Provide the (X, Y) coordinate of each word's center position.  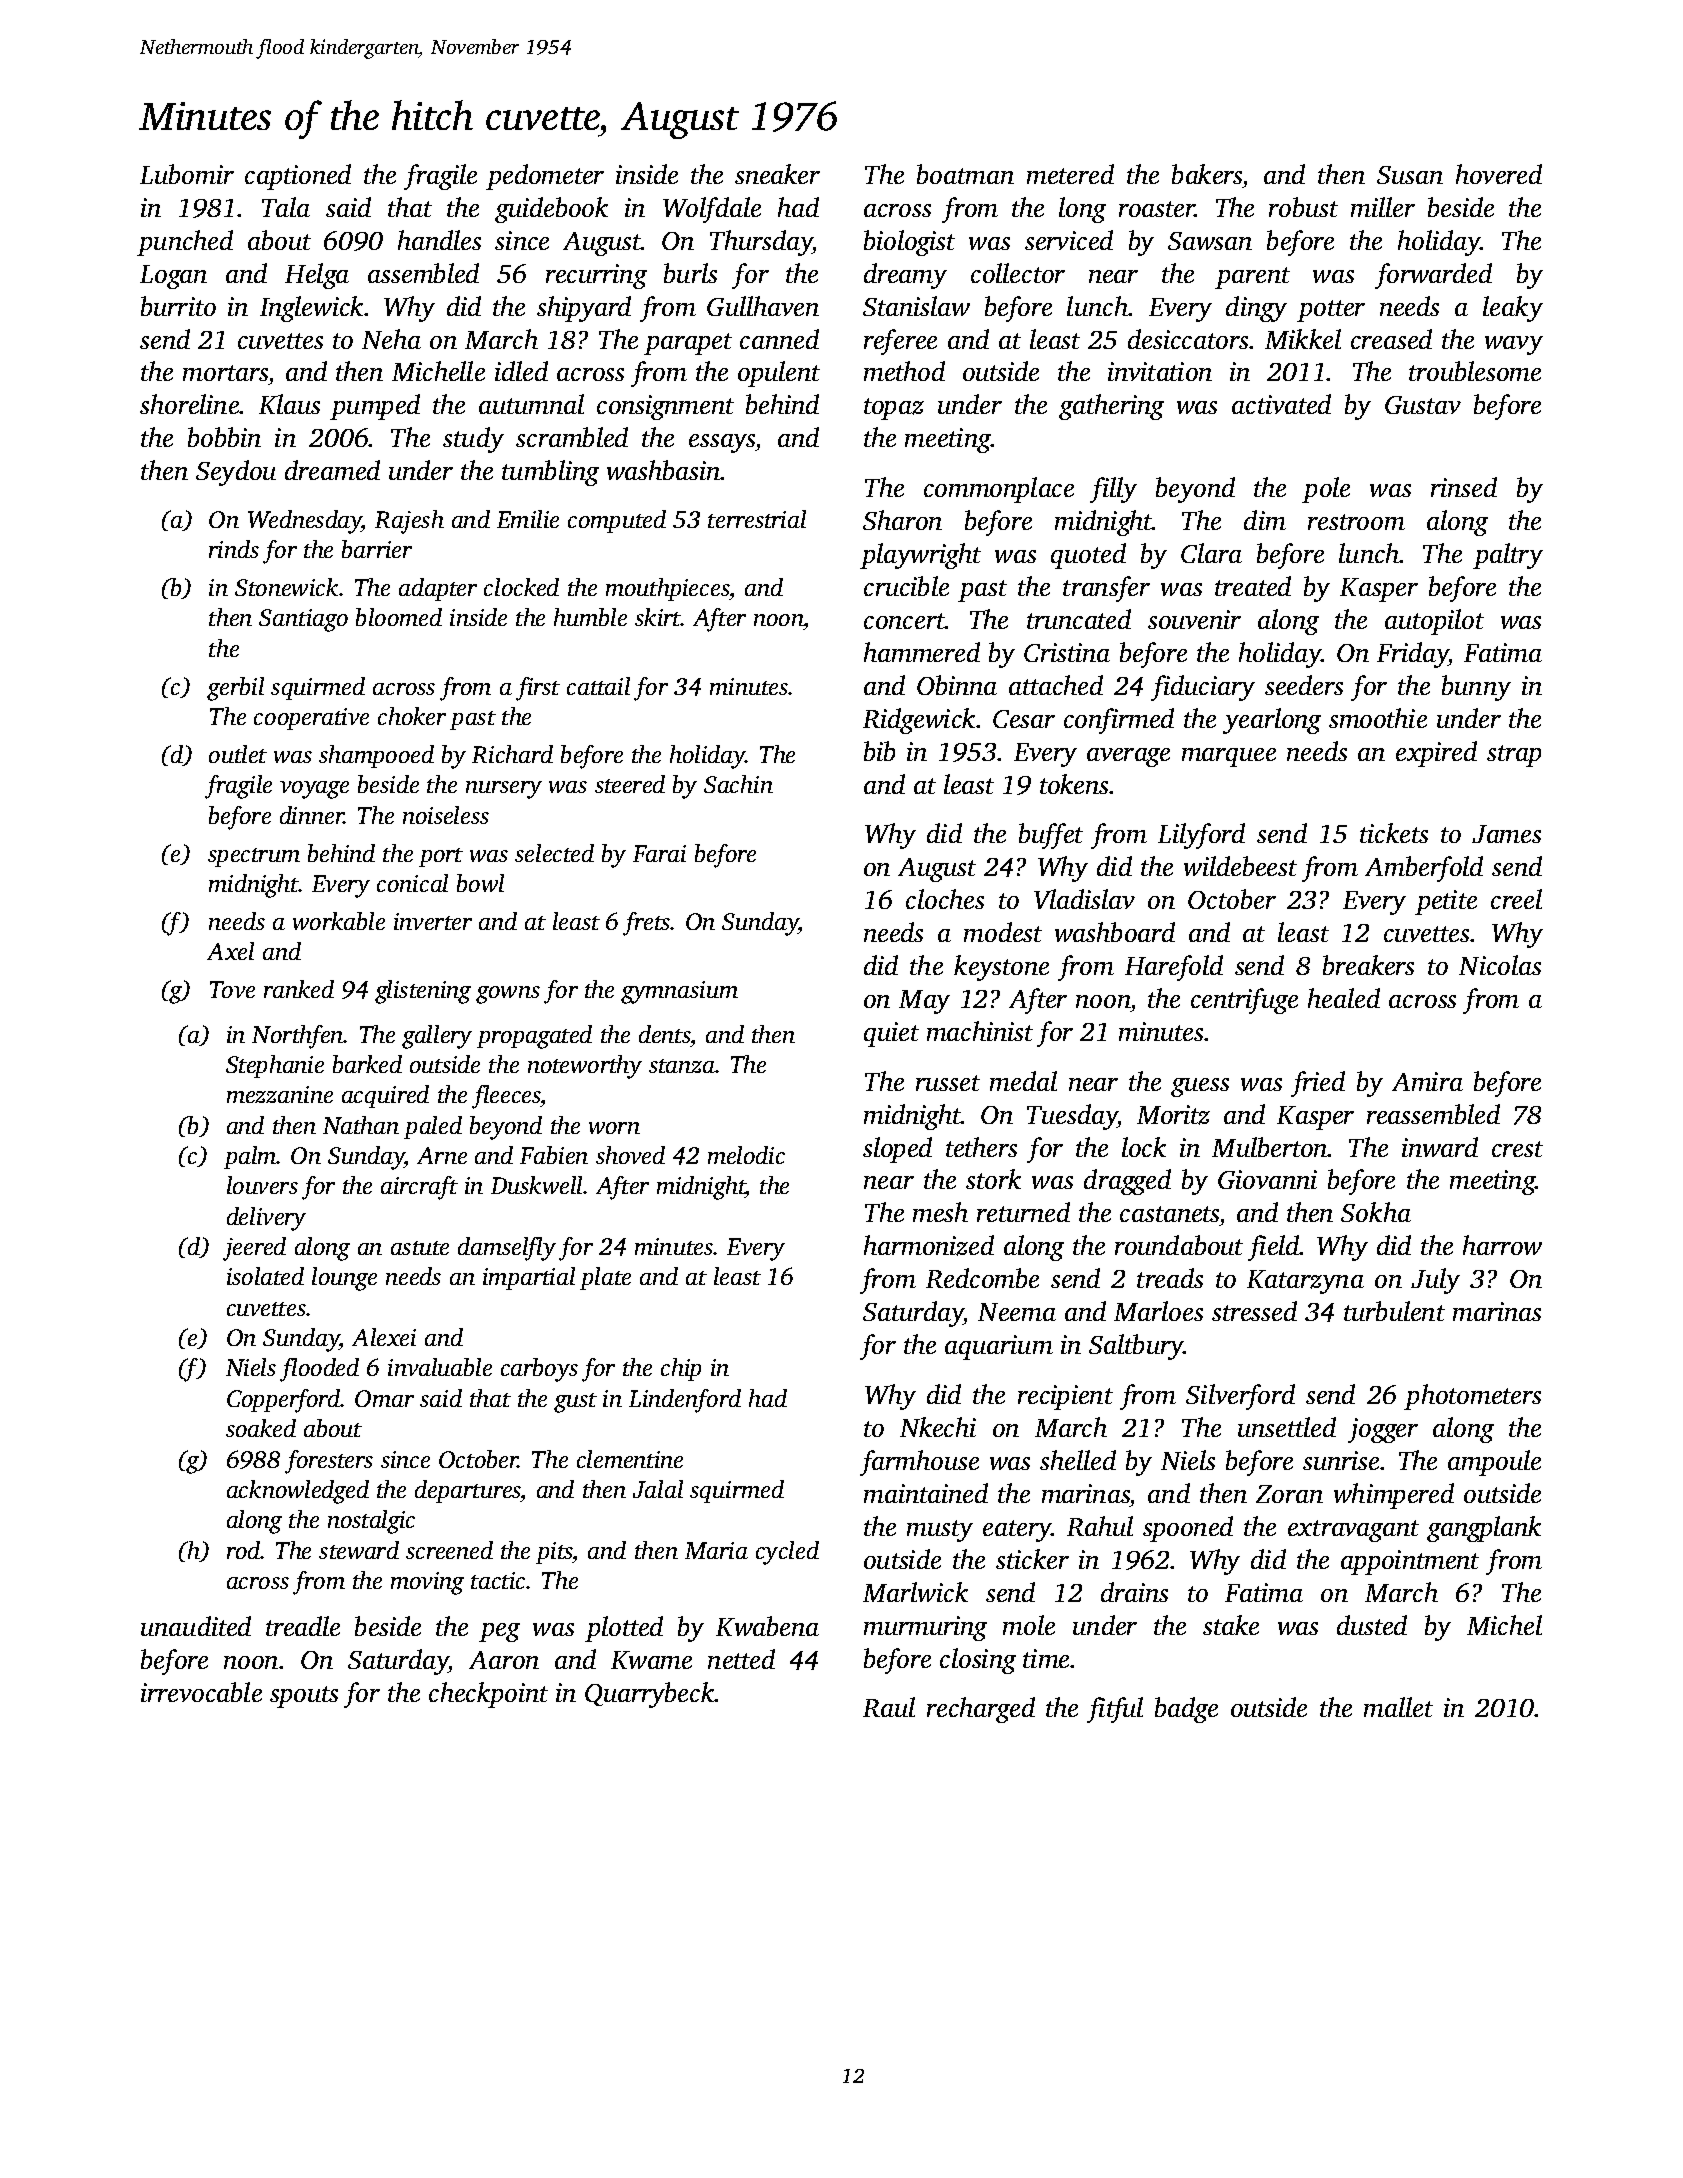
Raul (889, 1707)
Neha (391, 339)
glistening (423, 992)
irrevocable (201, 1692)
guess (1200, 1087)
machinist (980, 1031)
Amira (1427, 1081)
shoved (630, 1155)
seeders (1304, 685)
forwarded (1433, 276)
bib (879, 751)
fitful (1115, 1710)
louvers (262, 1185)
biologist (909, 243)
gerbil (235, 689)
